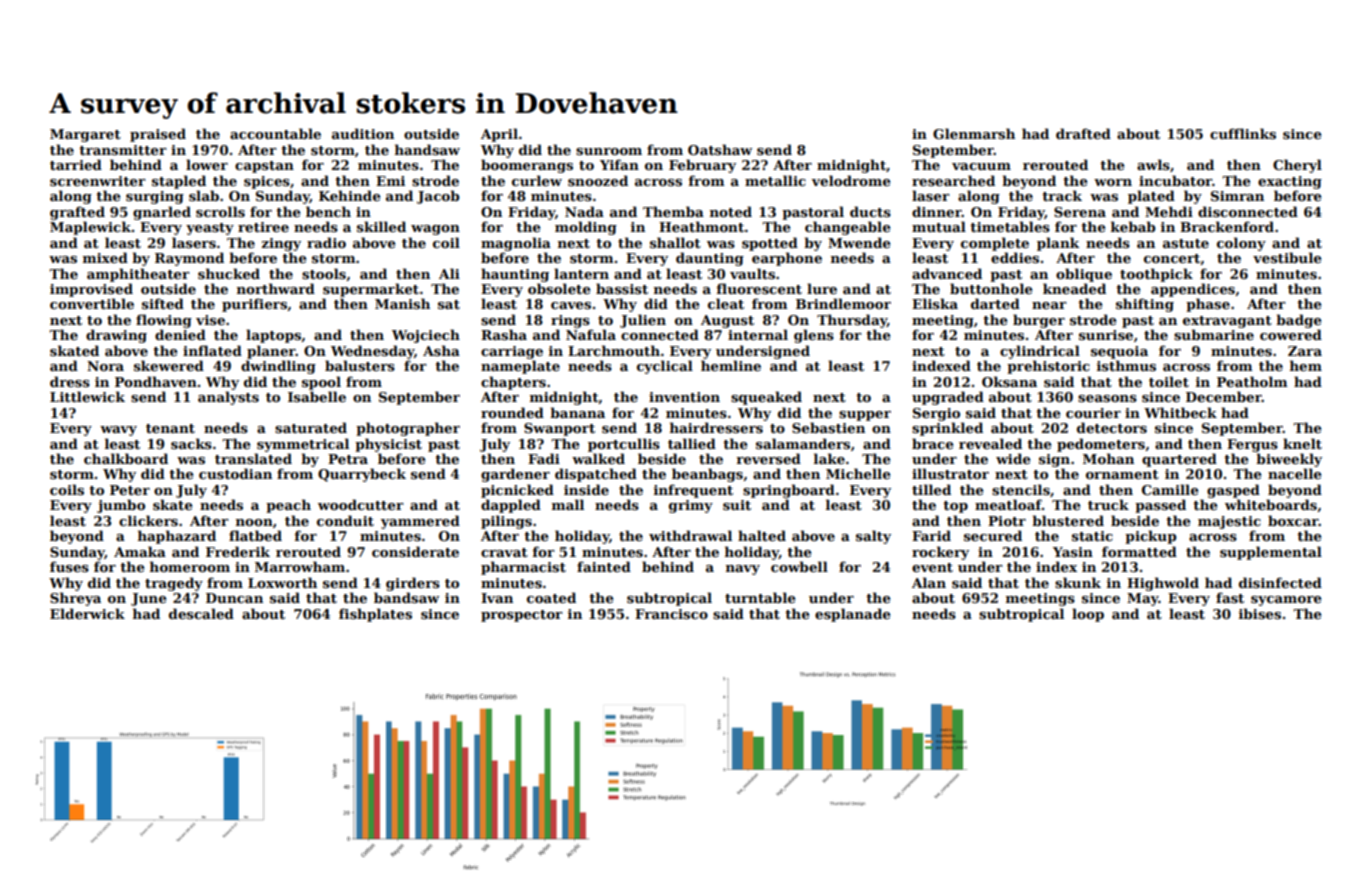  I want to click on walked, so click(598, 458).
